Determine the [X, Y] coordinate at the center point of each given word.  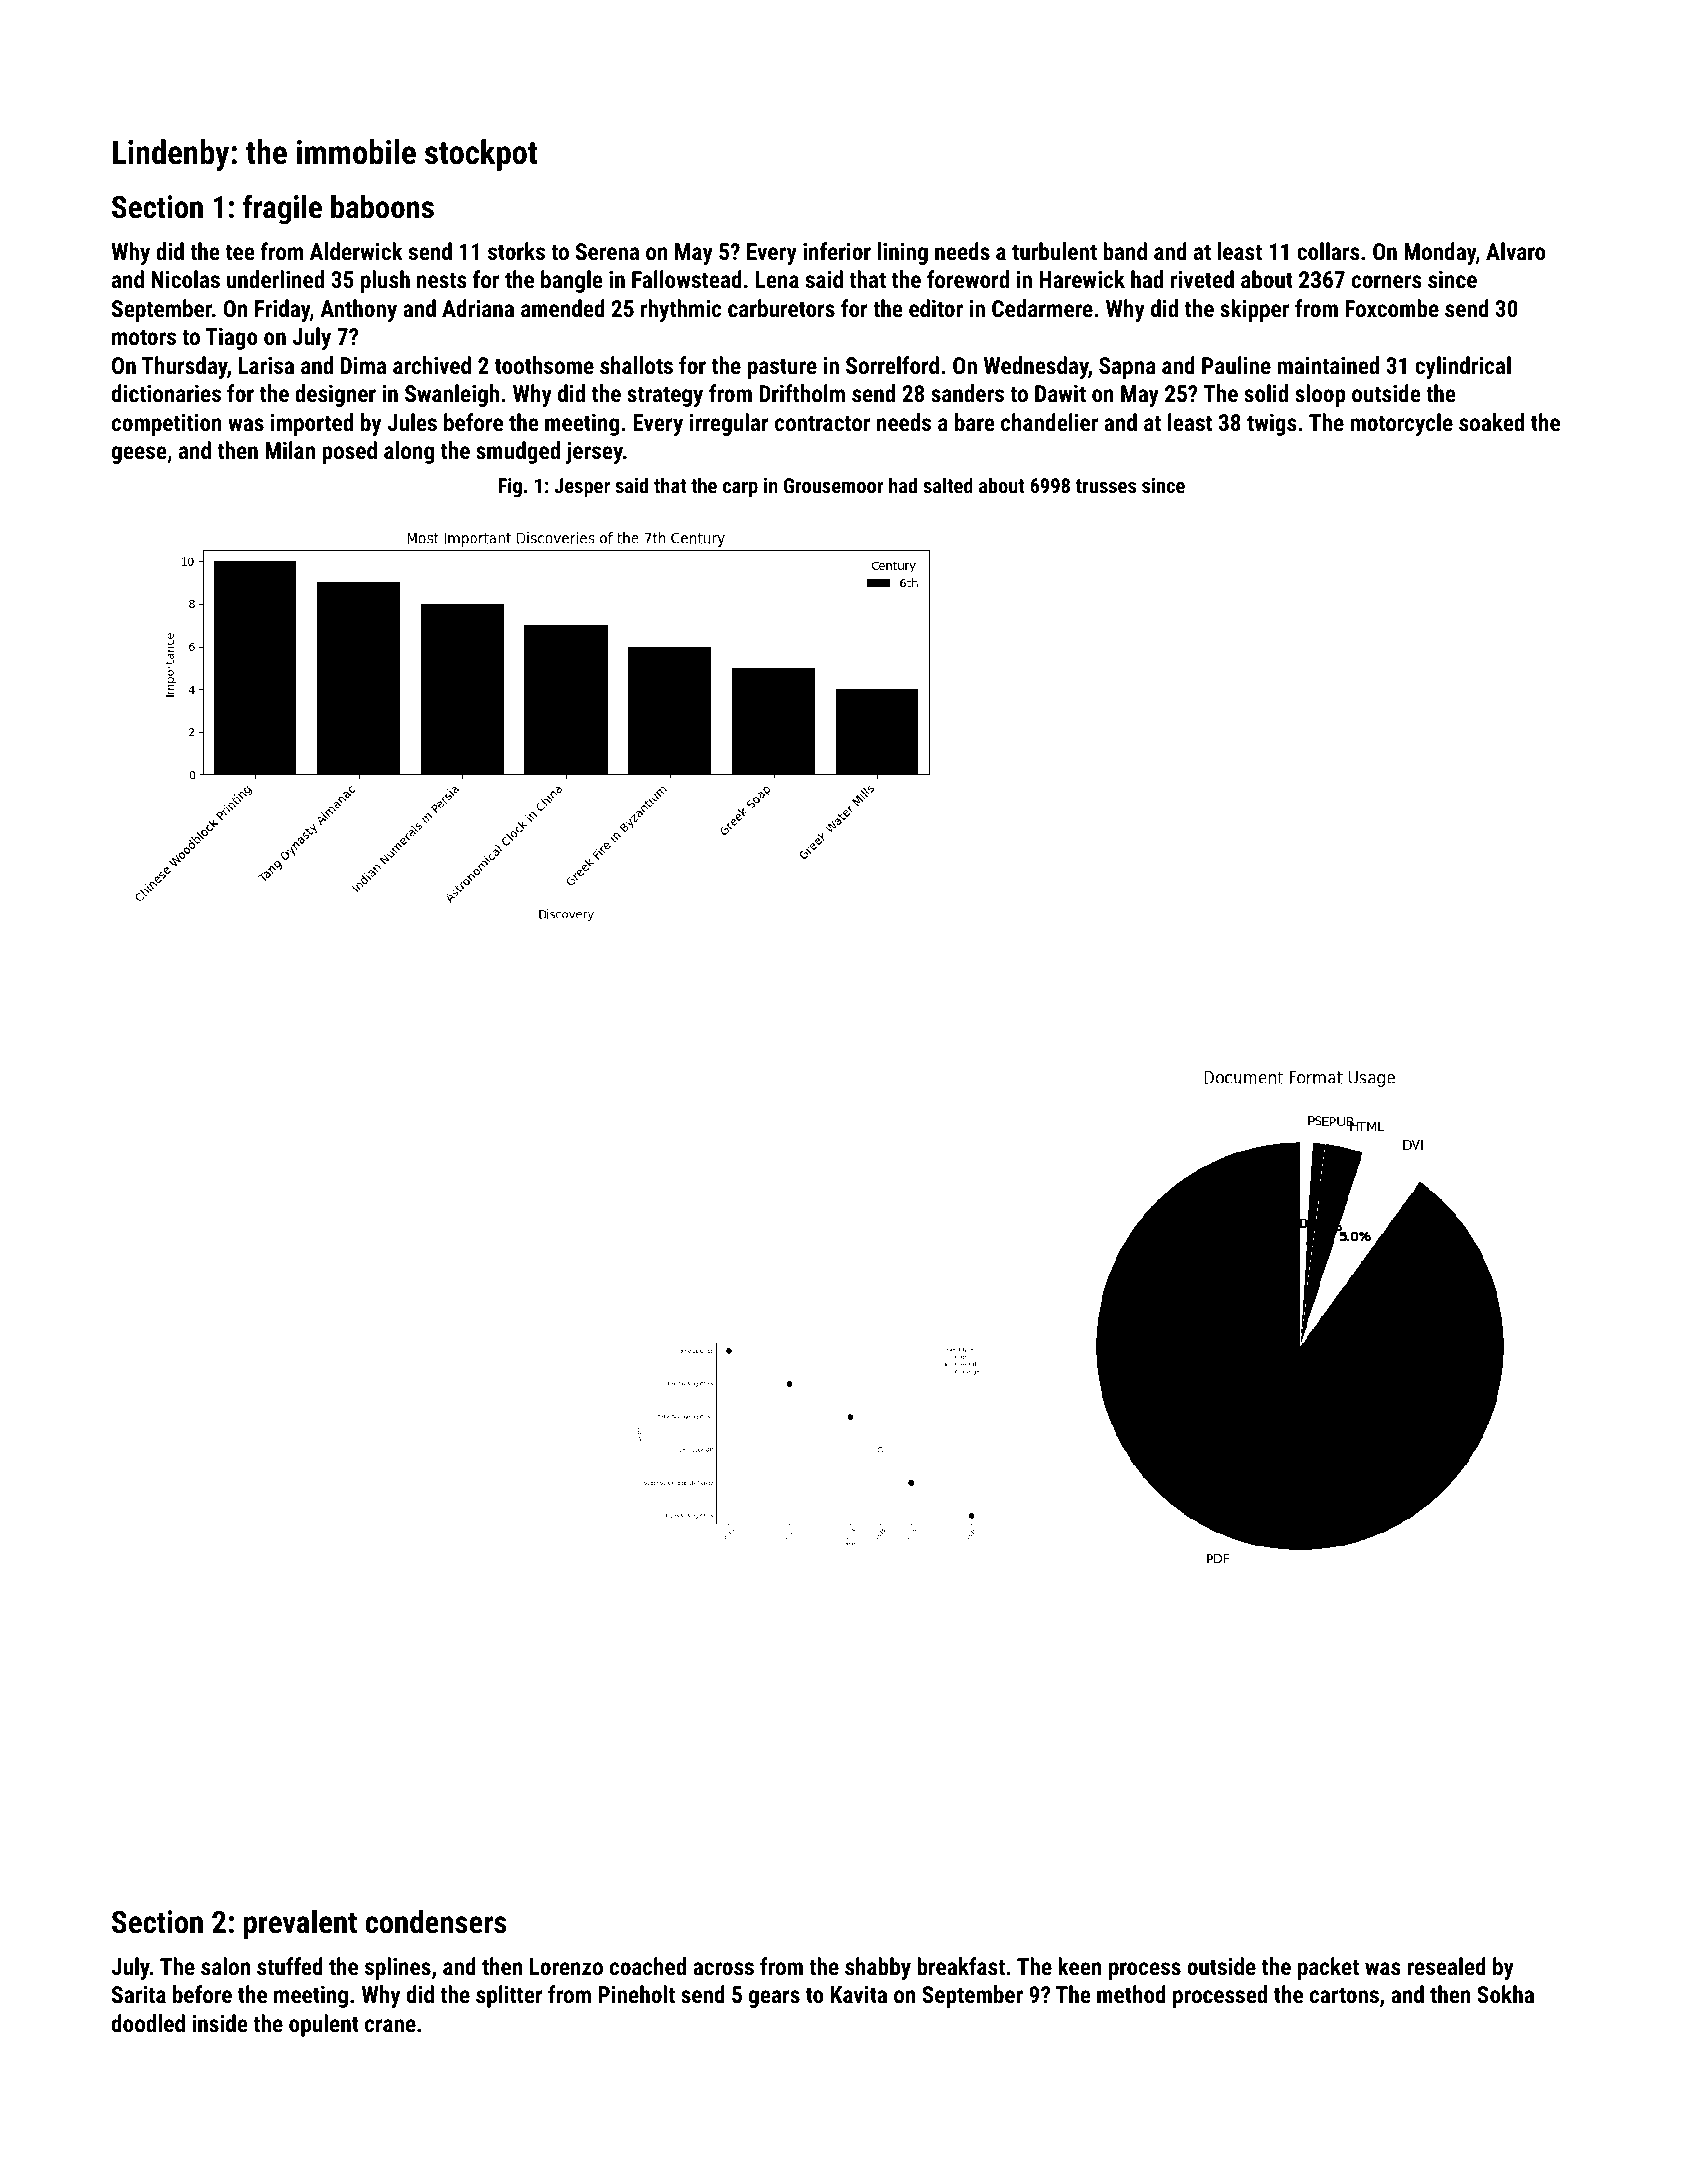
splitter [509, 1996]
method [1131, 1994]
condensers [436, 1922]
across [723, 1968]
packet [1328, 1968]
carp [740, 489]
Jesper [582, 487]
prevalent [300, 1925]
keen [1079, 1966]
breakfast [961, 1966]
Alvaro [1516, 251]
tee [240, 252]
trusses [1106, 486]
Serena [607, 251]
